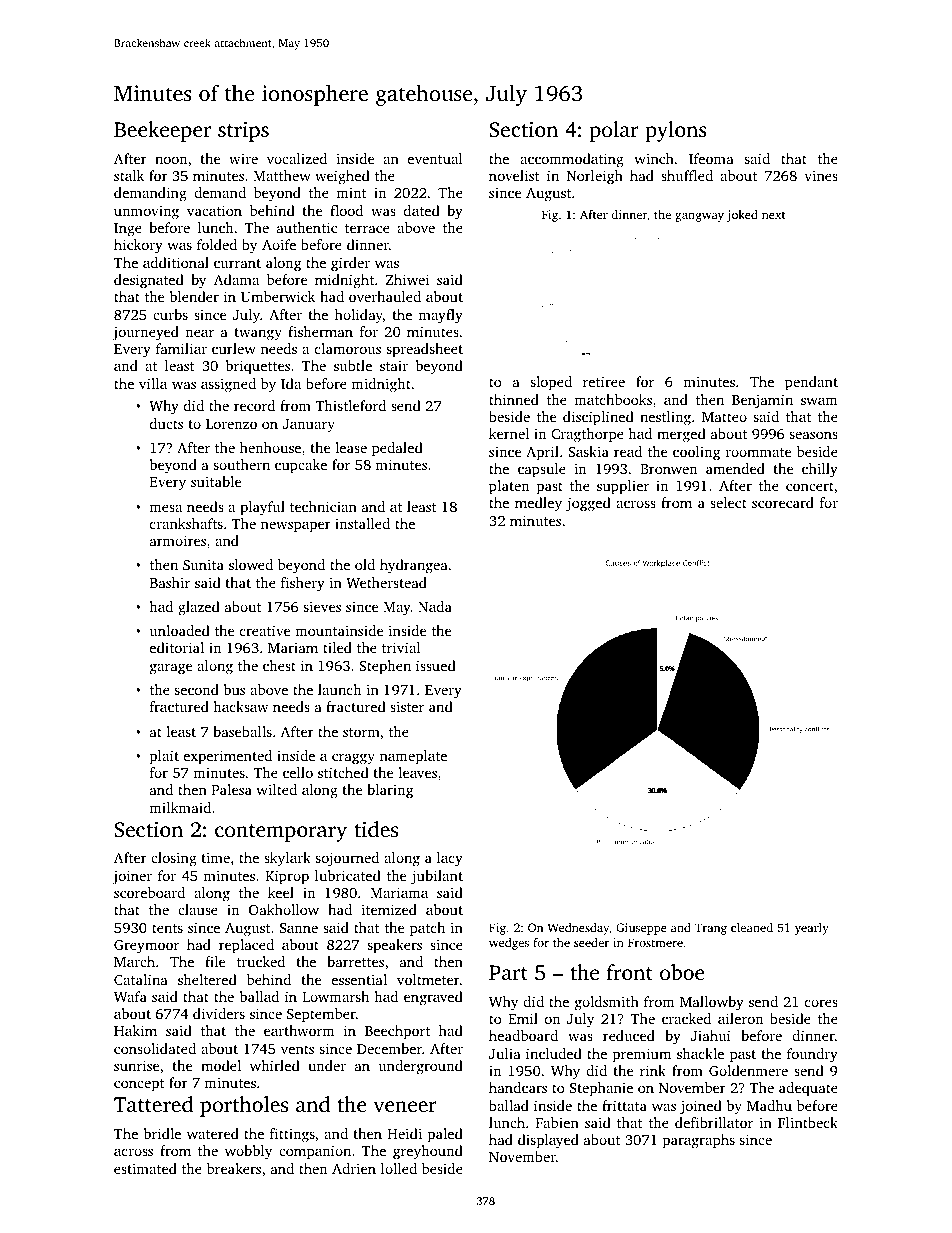 The width and height of the document is (952, 1233). What do you see at coordinates (676, 131) in the document?
I see `pylons` at bounding box center [676, 131].
